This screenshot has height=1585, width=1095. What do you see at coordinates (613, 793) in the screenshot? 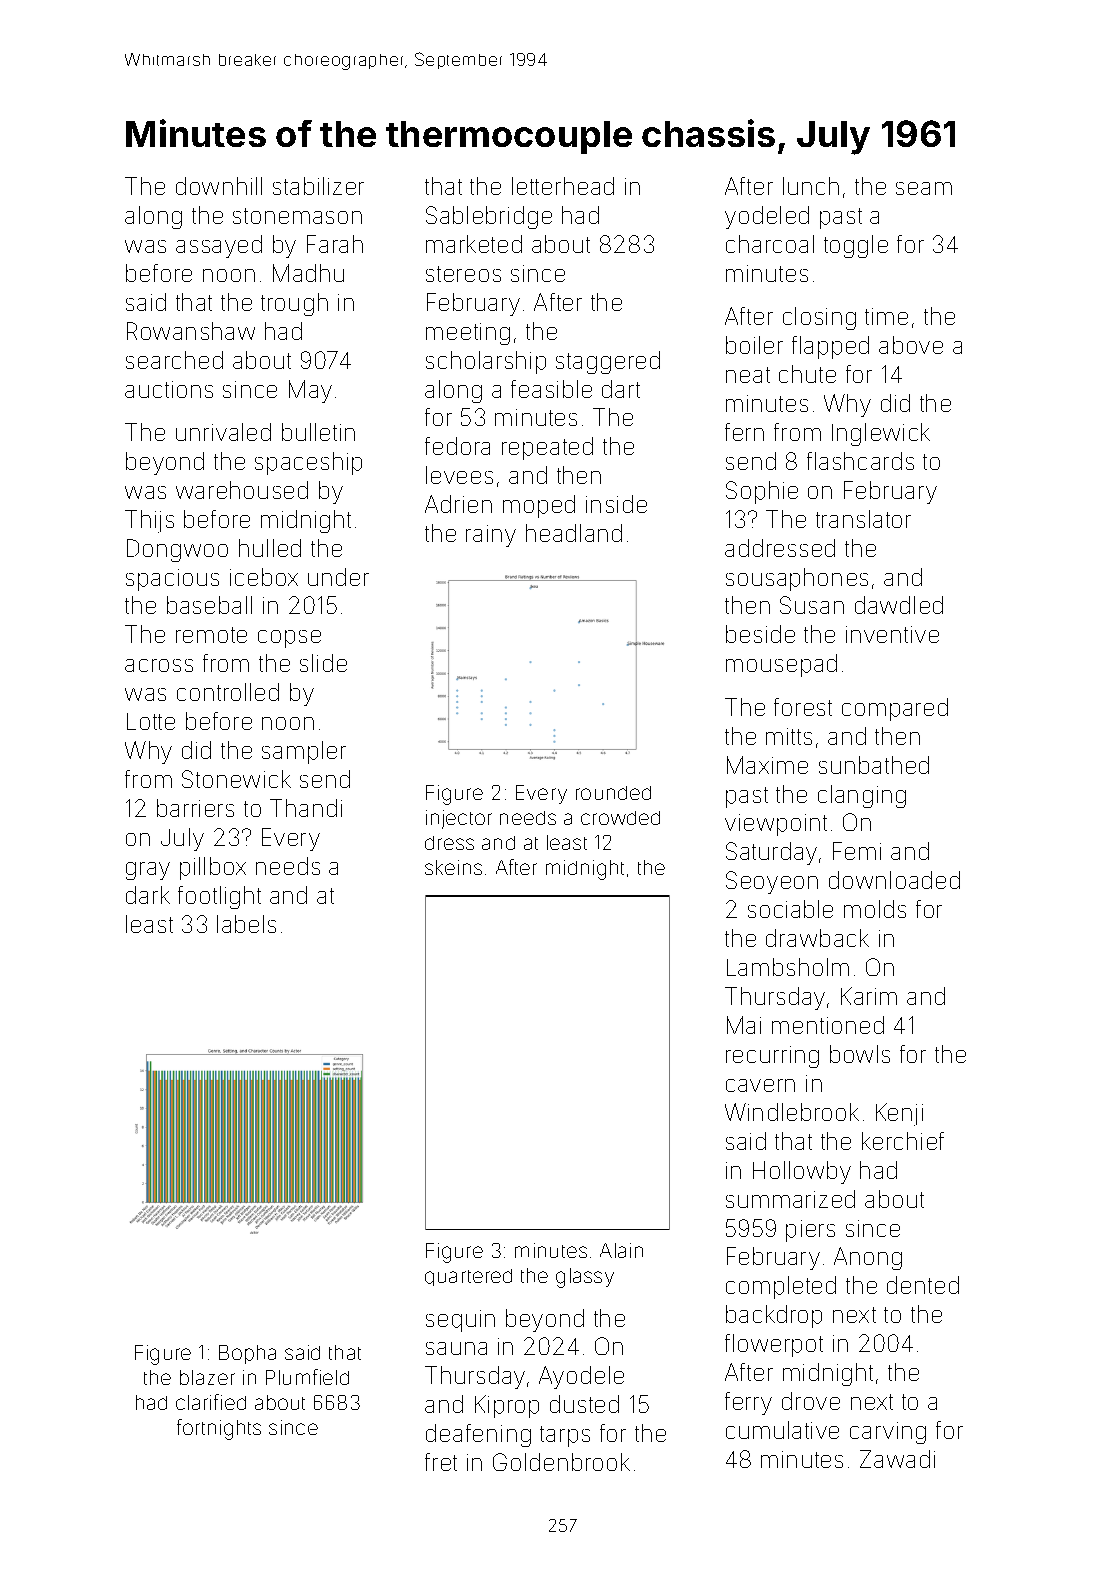
I see `rounded` at bounding box center [613, 793].
